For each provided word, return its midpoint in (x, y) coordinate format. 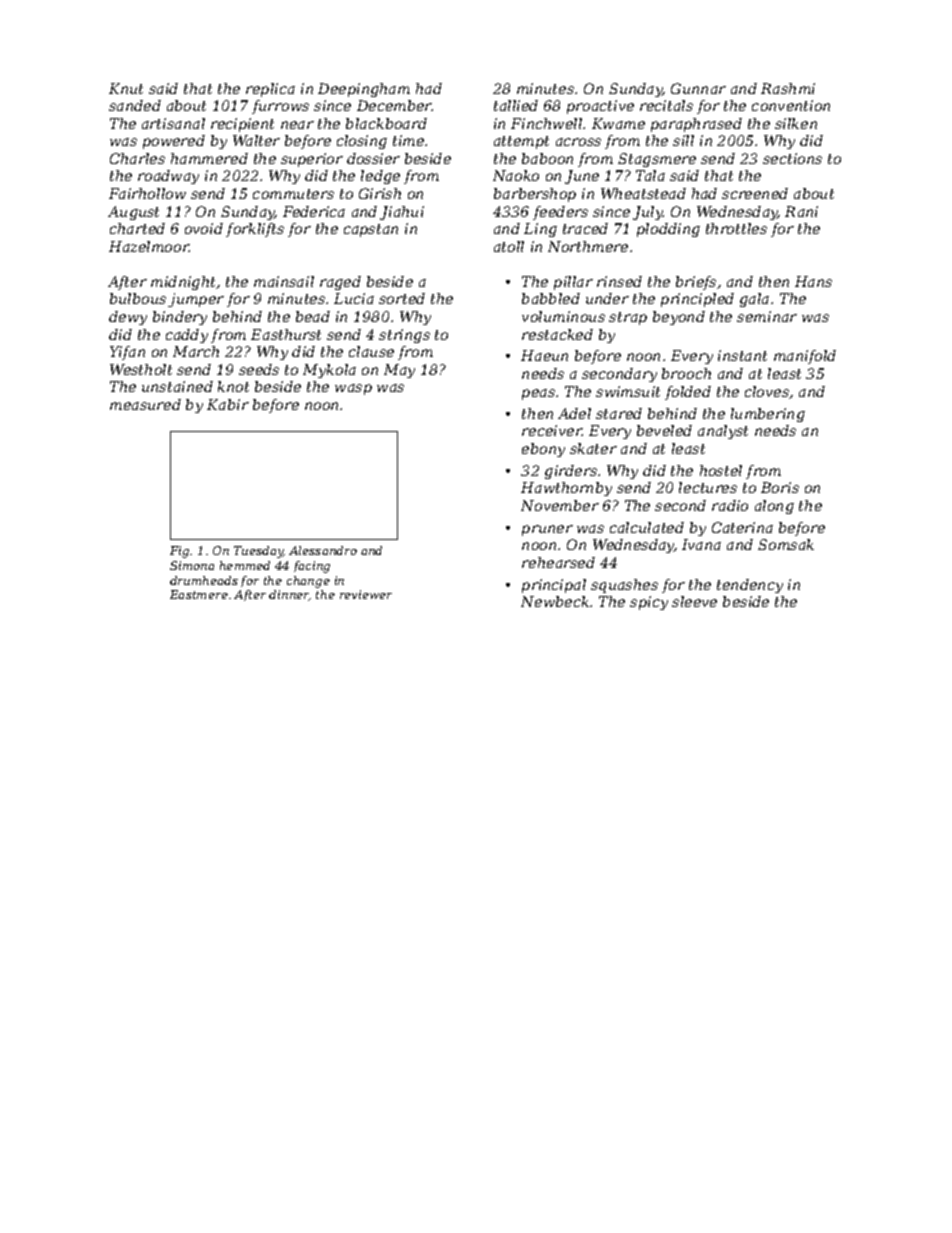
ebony (543, 450)
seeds (259, 369)
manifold (805, 357)
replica (270, 90)
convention (791, 105)
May (399, 371)
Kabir (228, 404)
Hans (813, 281)
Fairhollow (147, 193)
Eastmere (199, 594)
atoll (509, 246)
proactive (600, 107)
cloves (767, 392)
